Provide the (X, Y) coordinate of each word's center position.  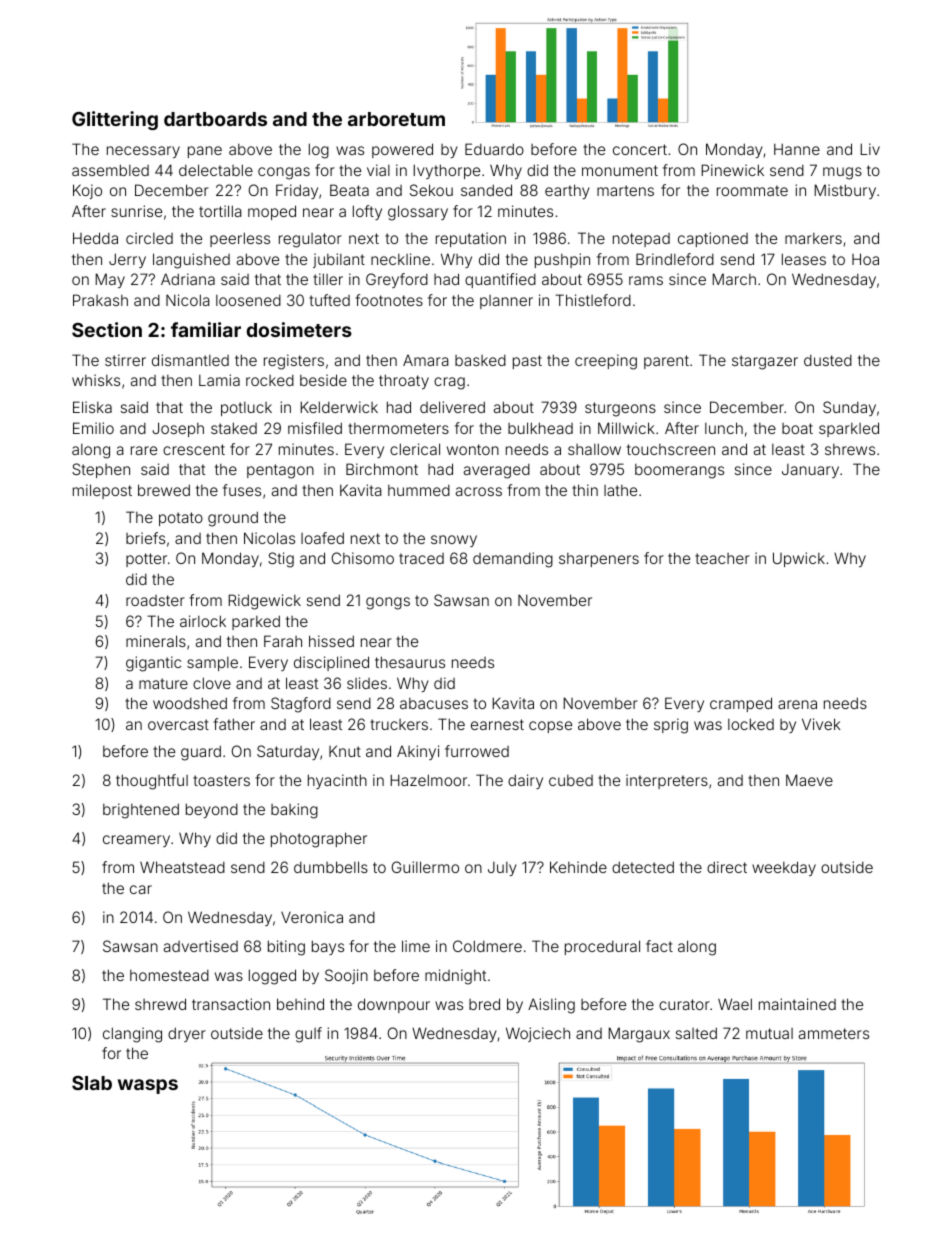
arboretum (396, 119)
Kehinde (578, 867)
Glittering (115, 120)
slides (367, 683)
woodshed (190, 703)
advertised (201, 946)
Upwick (799, 559)
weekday (784, 868)
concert (640, 149)
